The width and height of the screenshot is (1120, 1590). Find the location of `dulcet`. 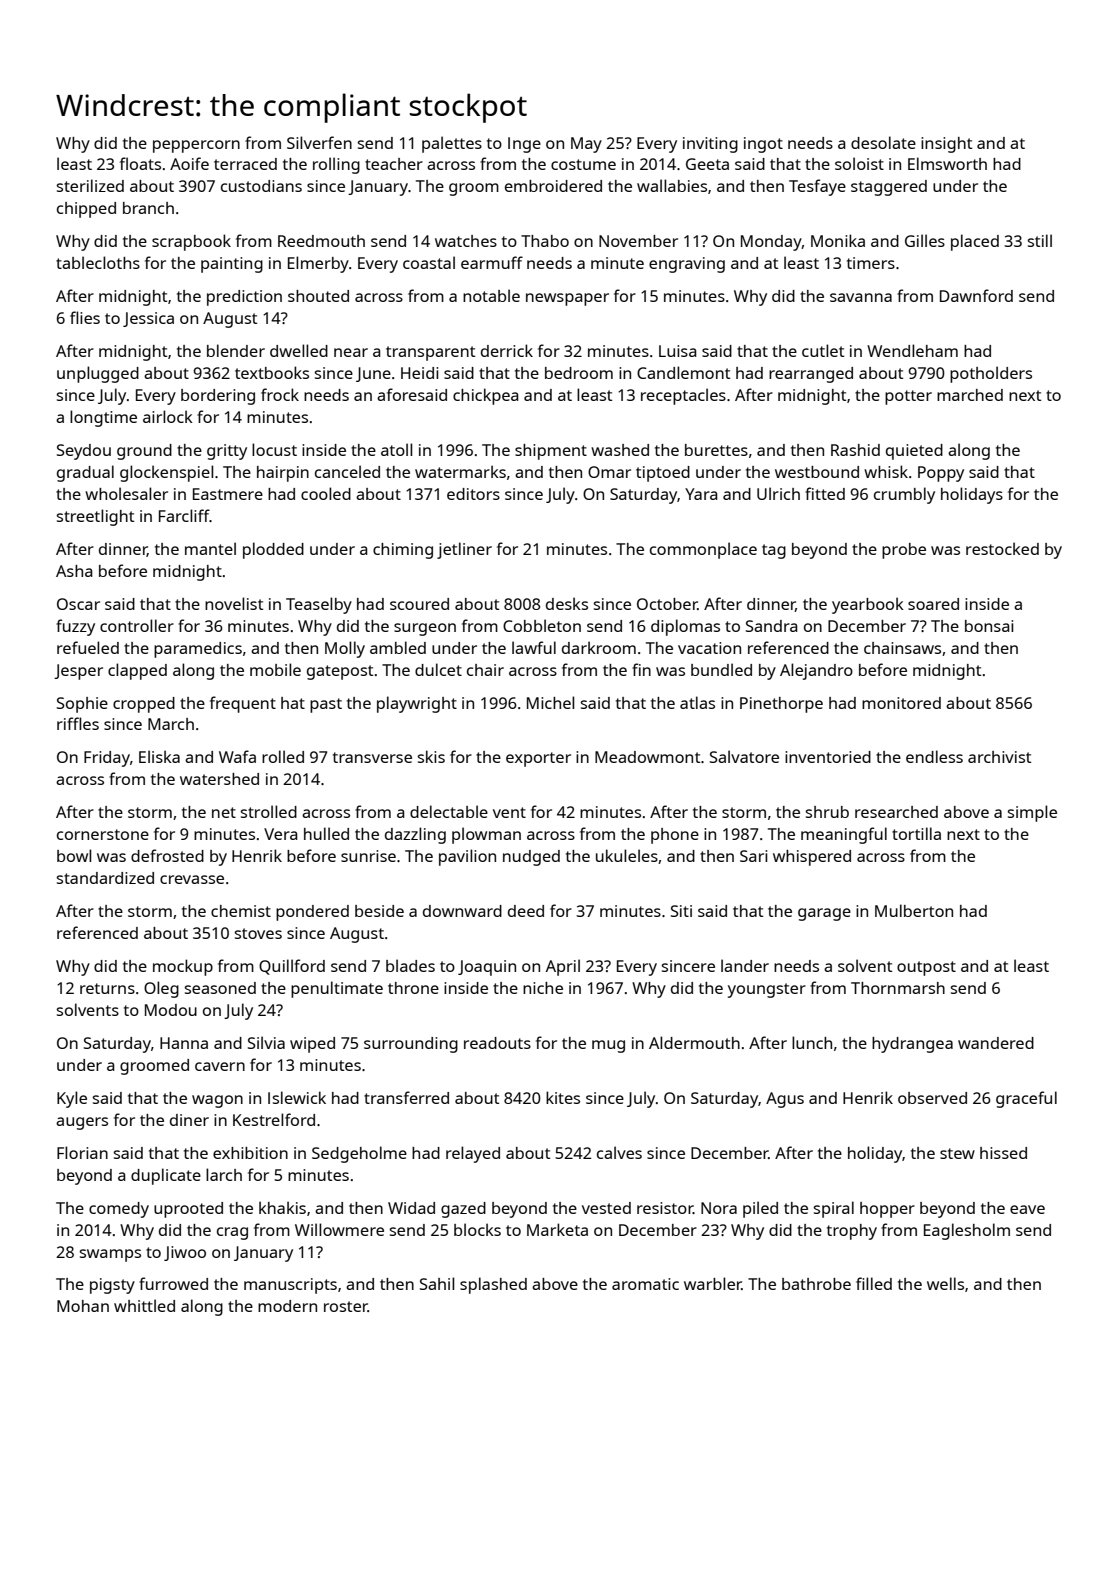

dulcet is located at coordinates (438, 669).
